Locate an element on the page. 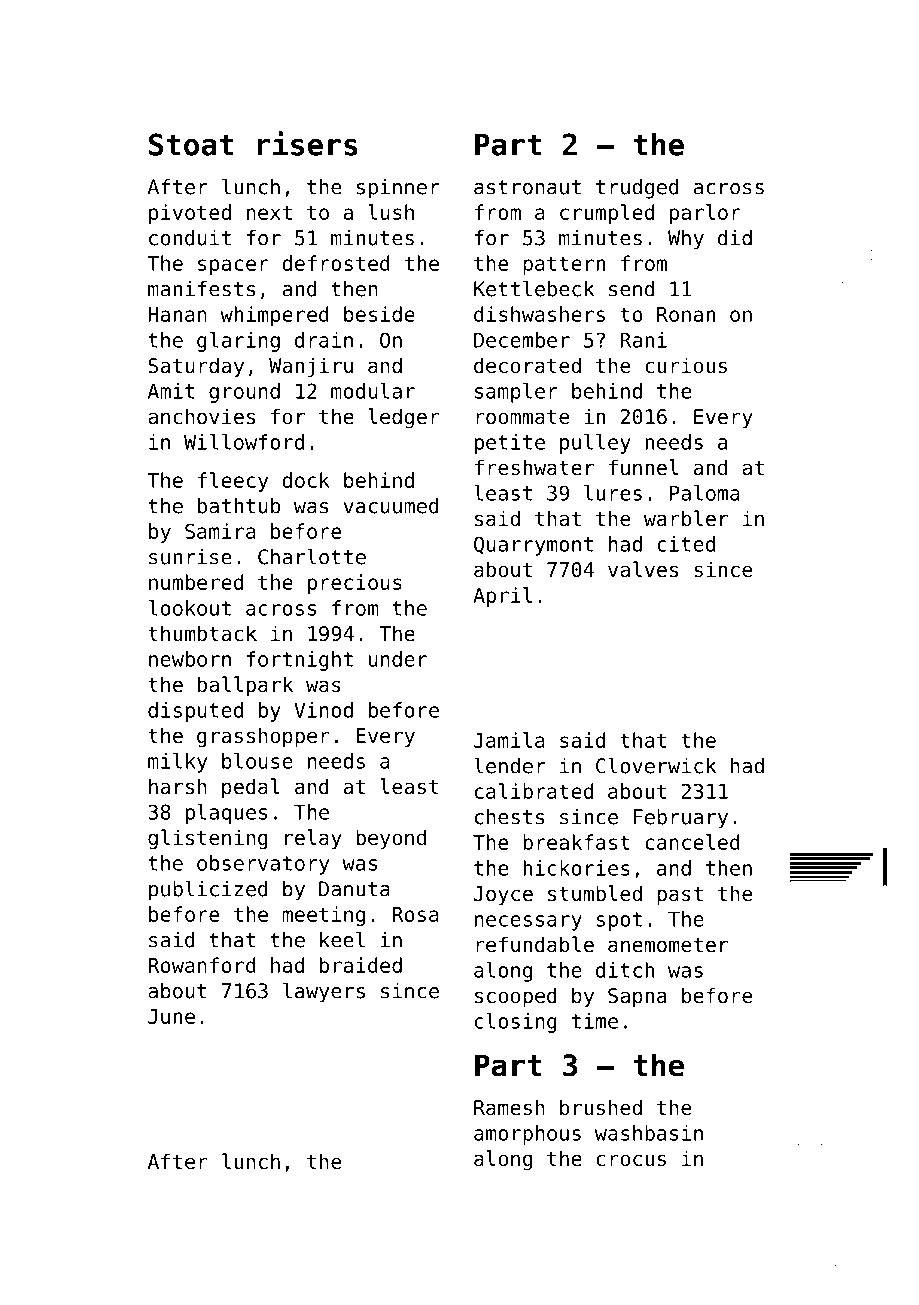 The image size is (919, 1305). Kettlebeck is located at coordinates (534, 288).
